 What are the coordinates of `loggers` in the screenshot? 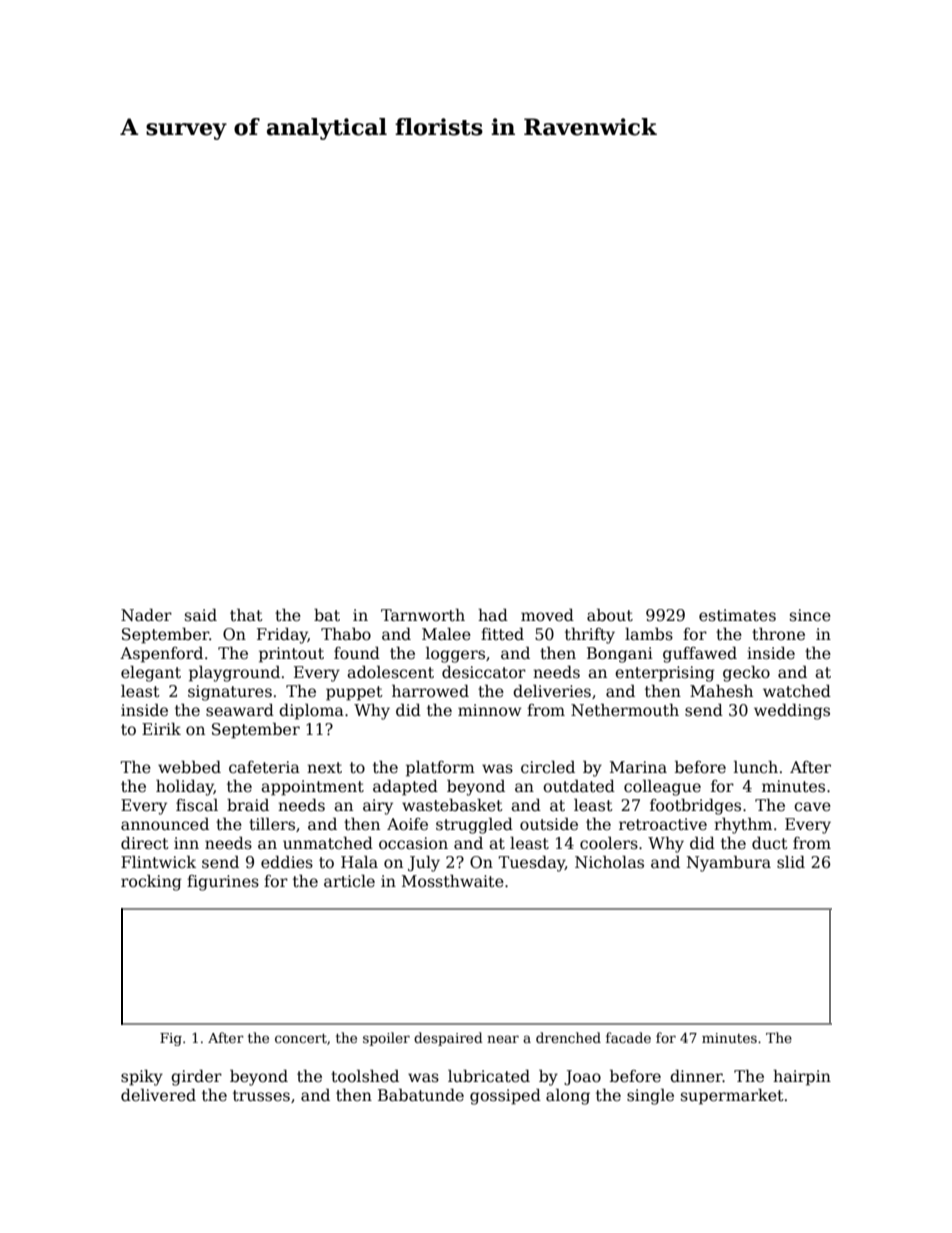 It's located at (455, 655).
